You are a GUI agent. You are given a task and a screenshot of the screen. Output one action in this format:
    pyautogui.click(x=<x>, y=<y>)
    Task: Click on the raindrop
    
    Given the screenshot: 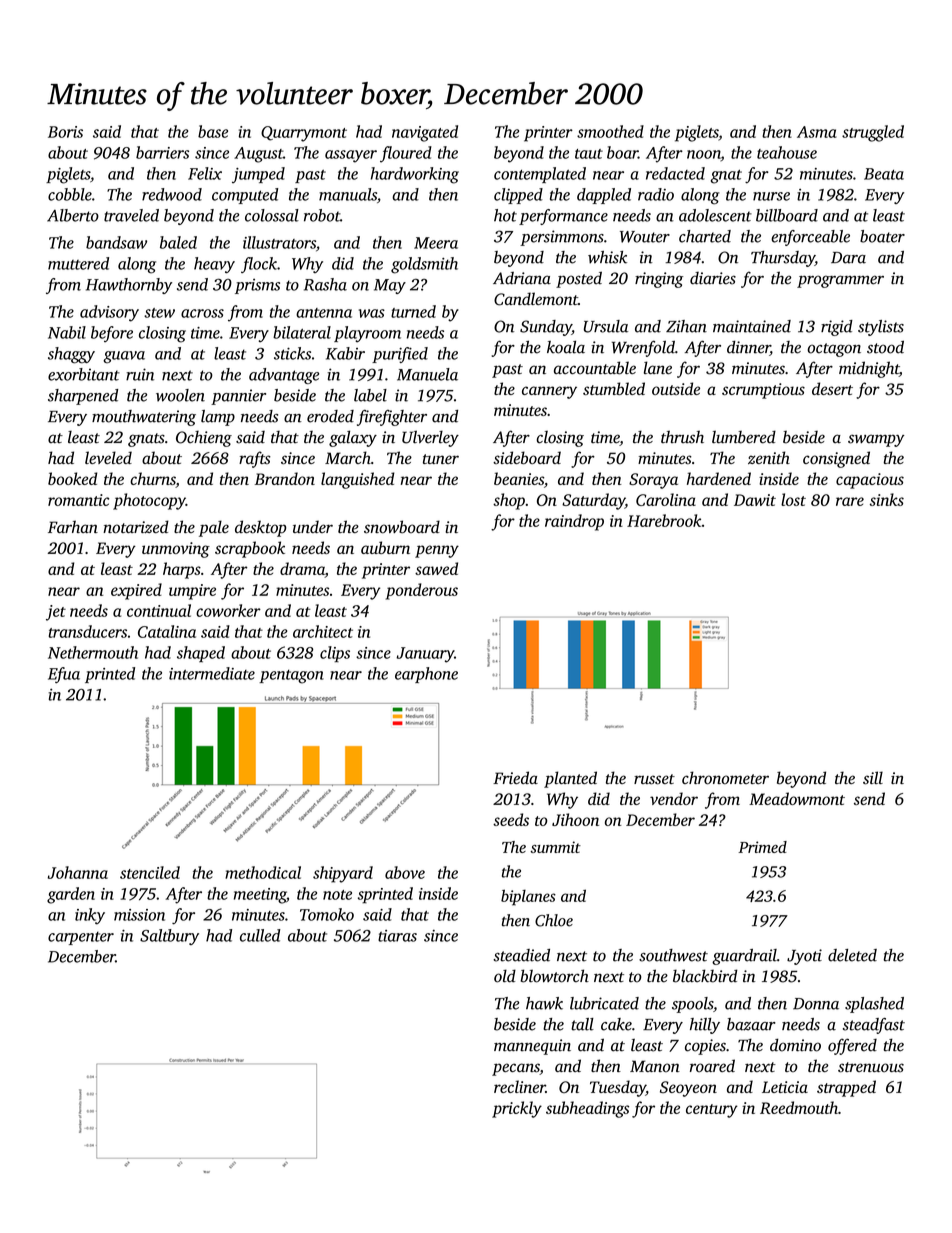 What is the action you would take?
    pyautogui.click(x=574, y=522)
